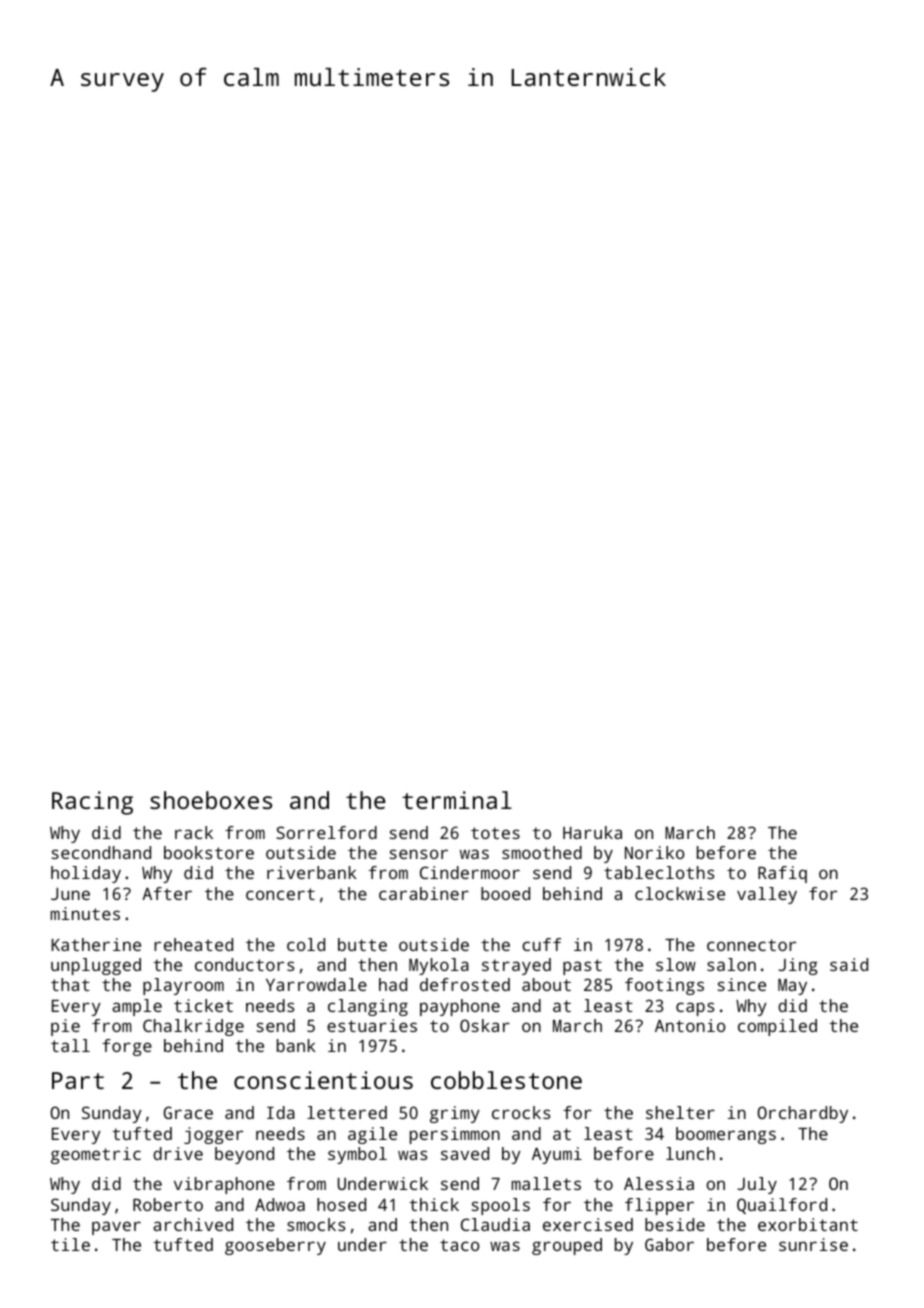  What do you see at coordinates (280, 1204) in the page?
I see `Adwoa` at bounding box center [280, 1204].
